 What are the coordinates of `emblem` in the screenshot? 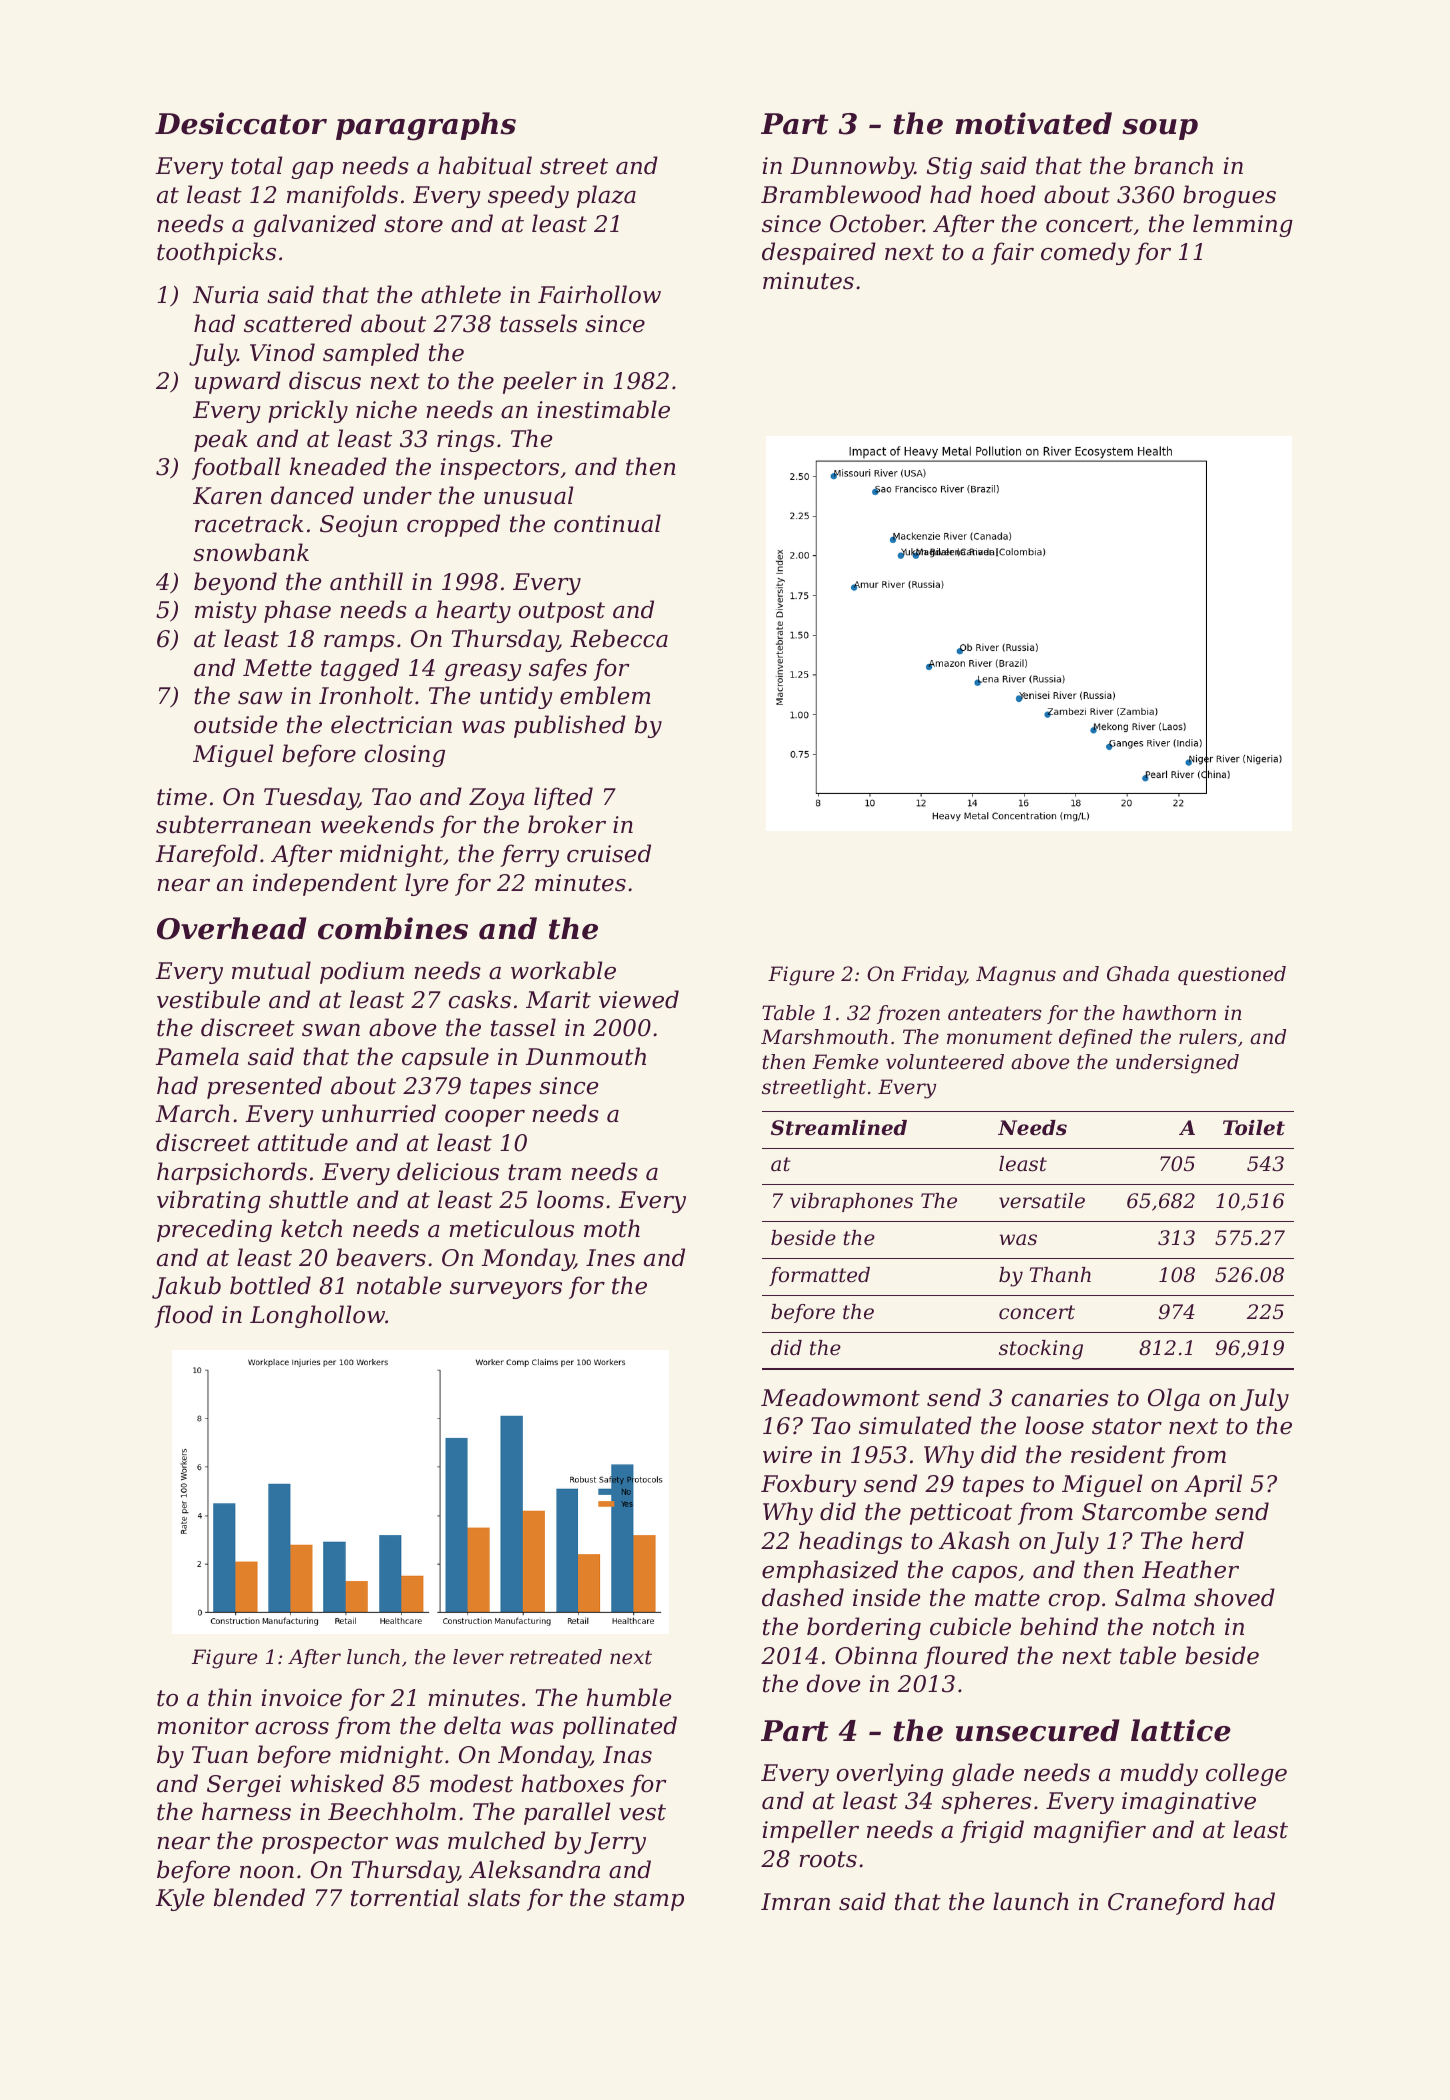 It's located at (605, 695).
